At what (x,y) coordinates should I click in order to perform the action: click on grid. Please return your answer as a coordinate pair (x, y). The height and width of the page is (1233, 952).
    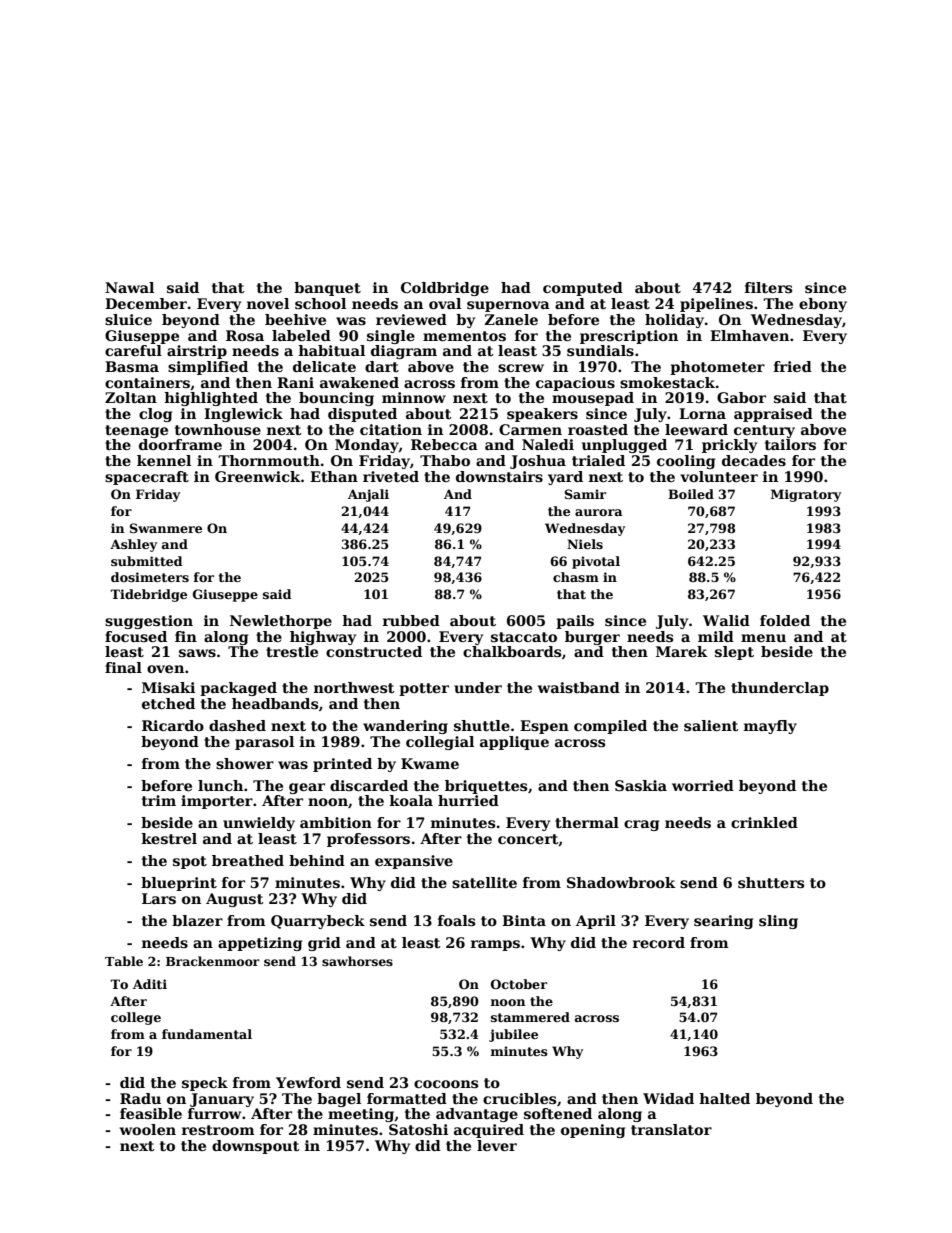
    Looking at the image, I should click on (324, 944).
